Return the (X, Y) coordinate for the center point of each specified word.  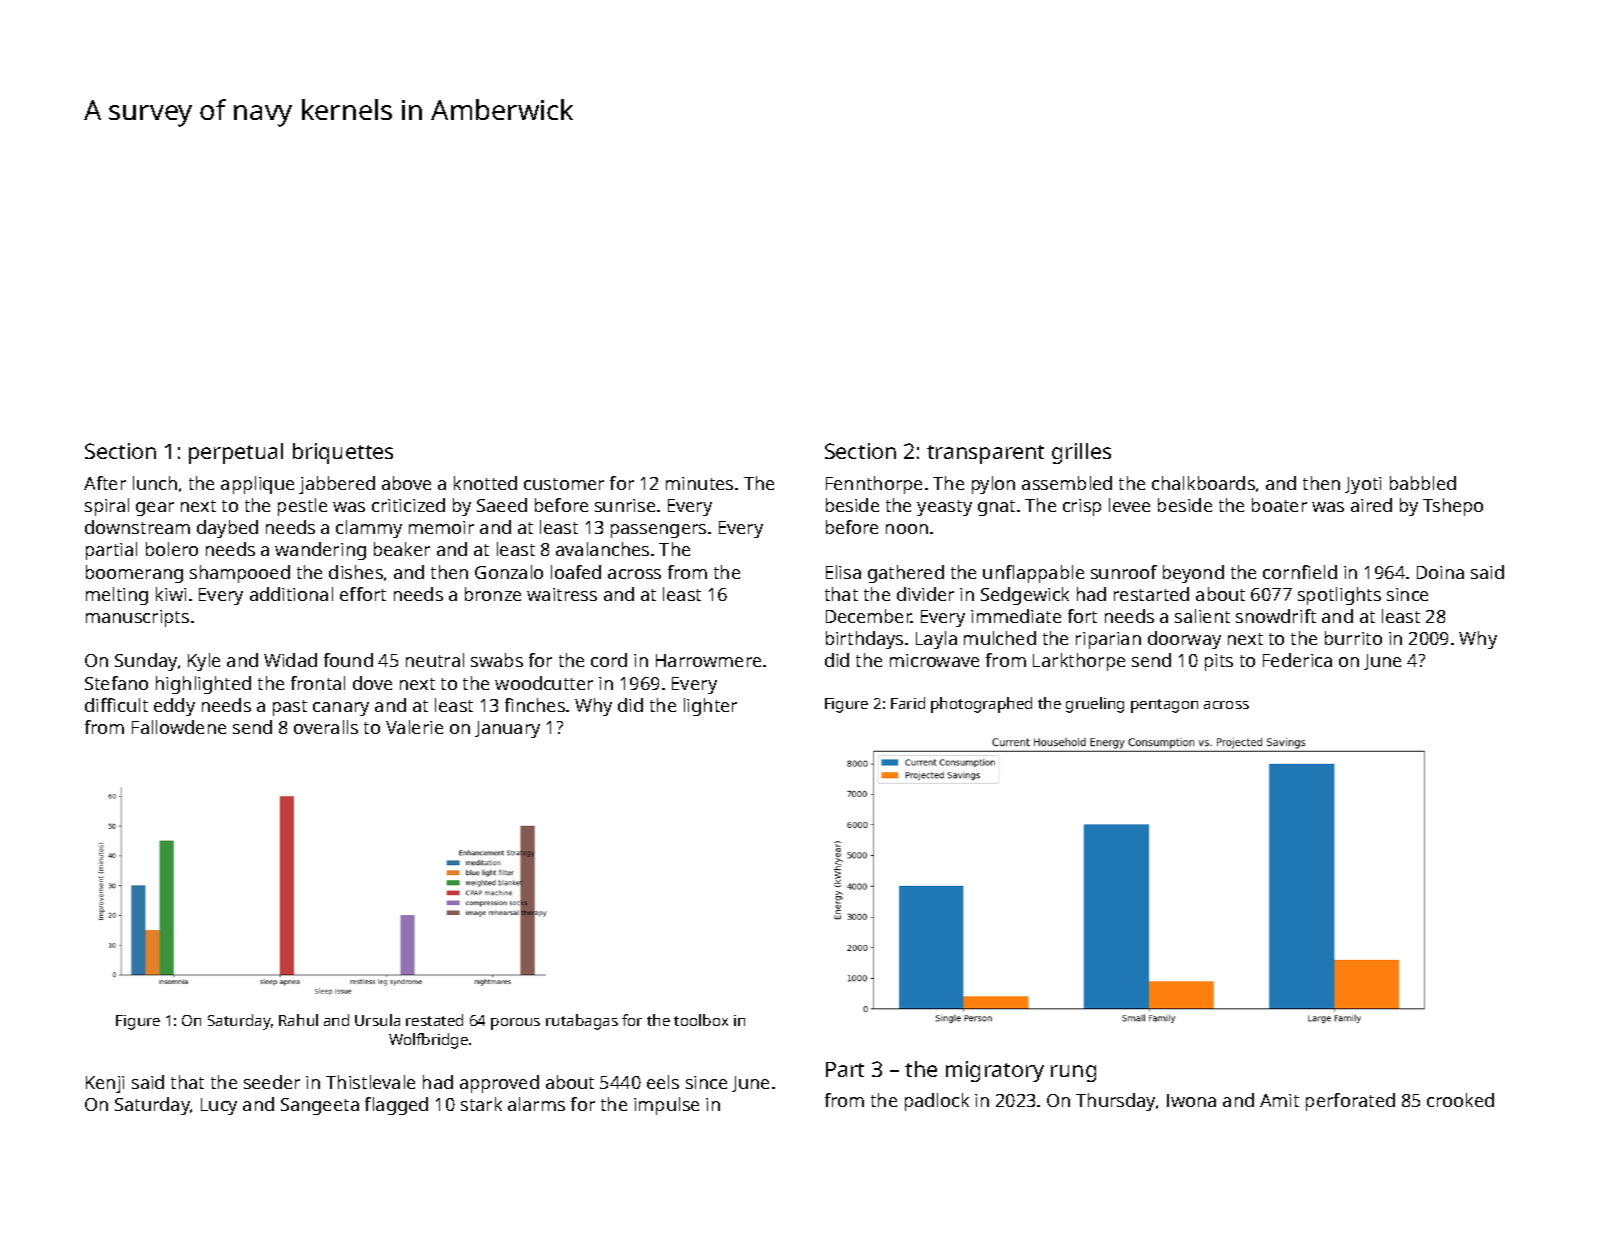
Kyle (204, 662)
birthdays (864, 640)
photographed (981, 705)
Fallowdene (179, 727)
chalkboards (1203, 483)
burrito (1353, 638)
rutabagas (582, 1022)
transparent (985, 454)
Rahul (298, 1020)
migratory (995, 1071)
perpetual (236, 453)
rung (1073, 1073)
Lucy (219, 1106)
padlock (937, 1102)
